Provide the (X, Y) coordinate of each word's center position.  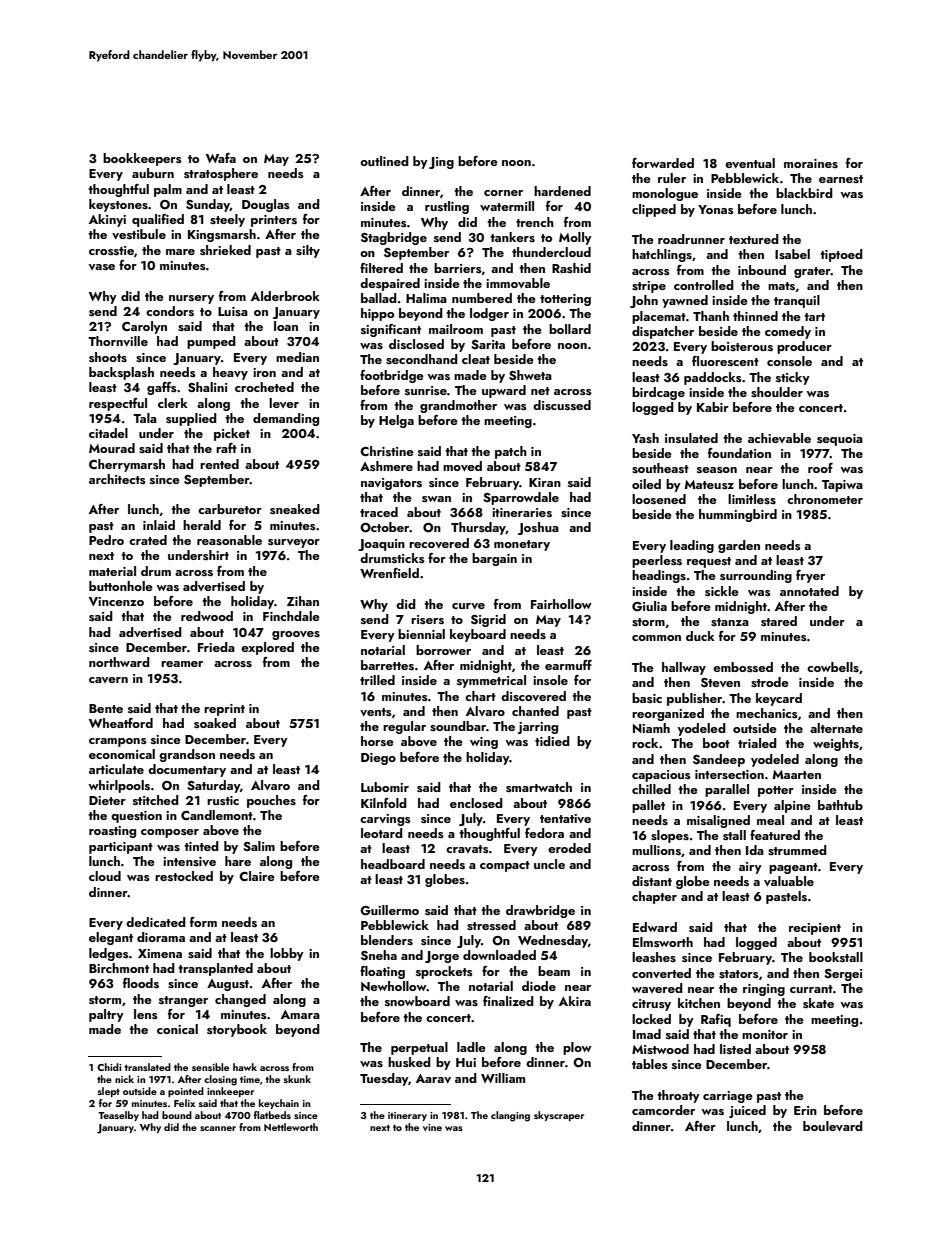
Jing (441, 163)
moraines (811, 163)
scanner (218, 1128)
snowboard (417, 1001)
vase (102, 267)
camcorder (663, 1110)
